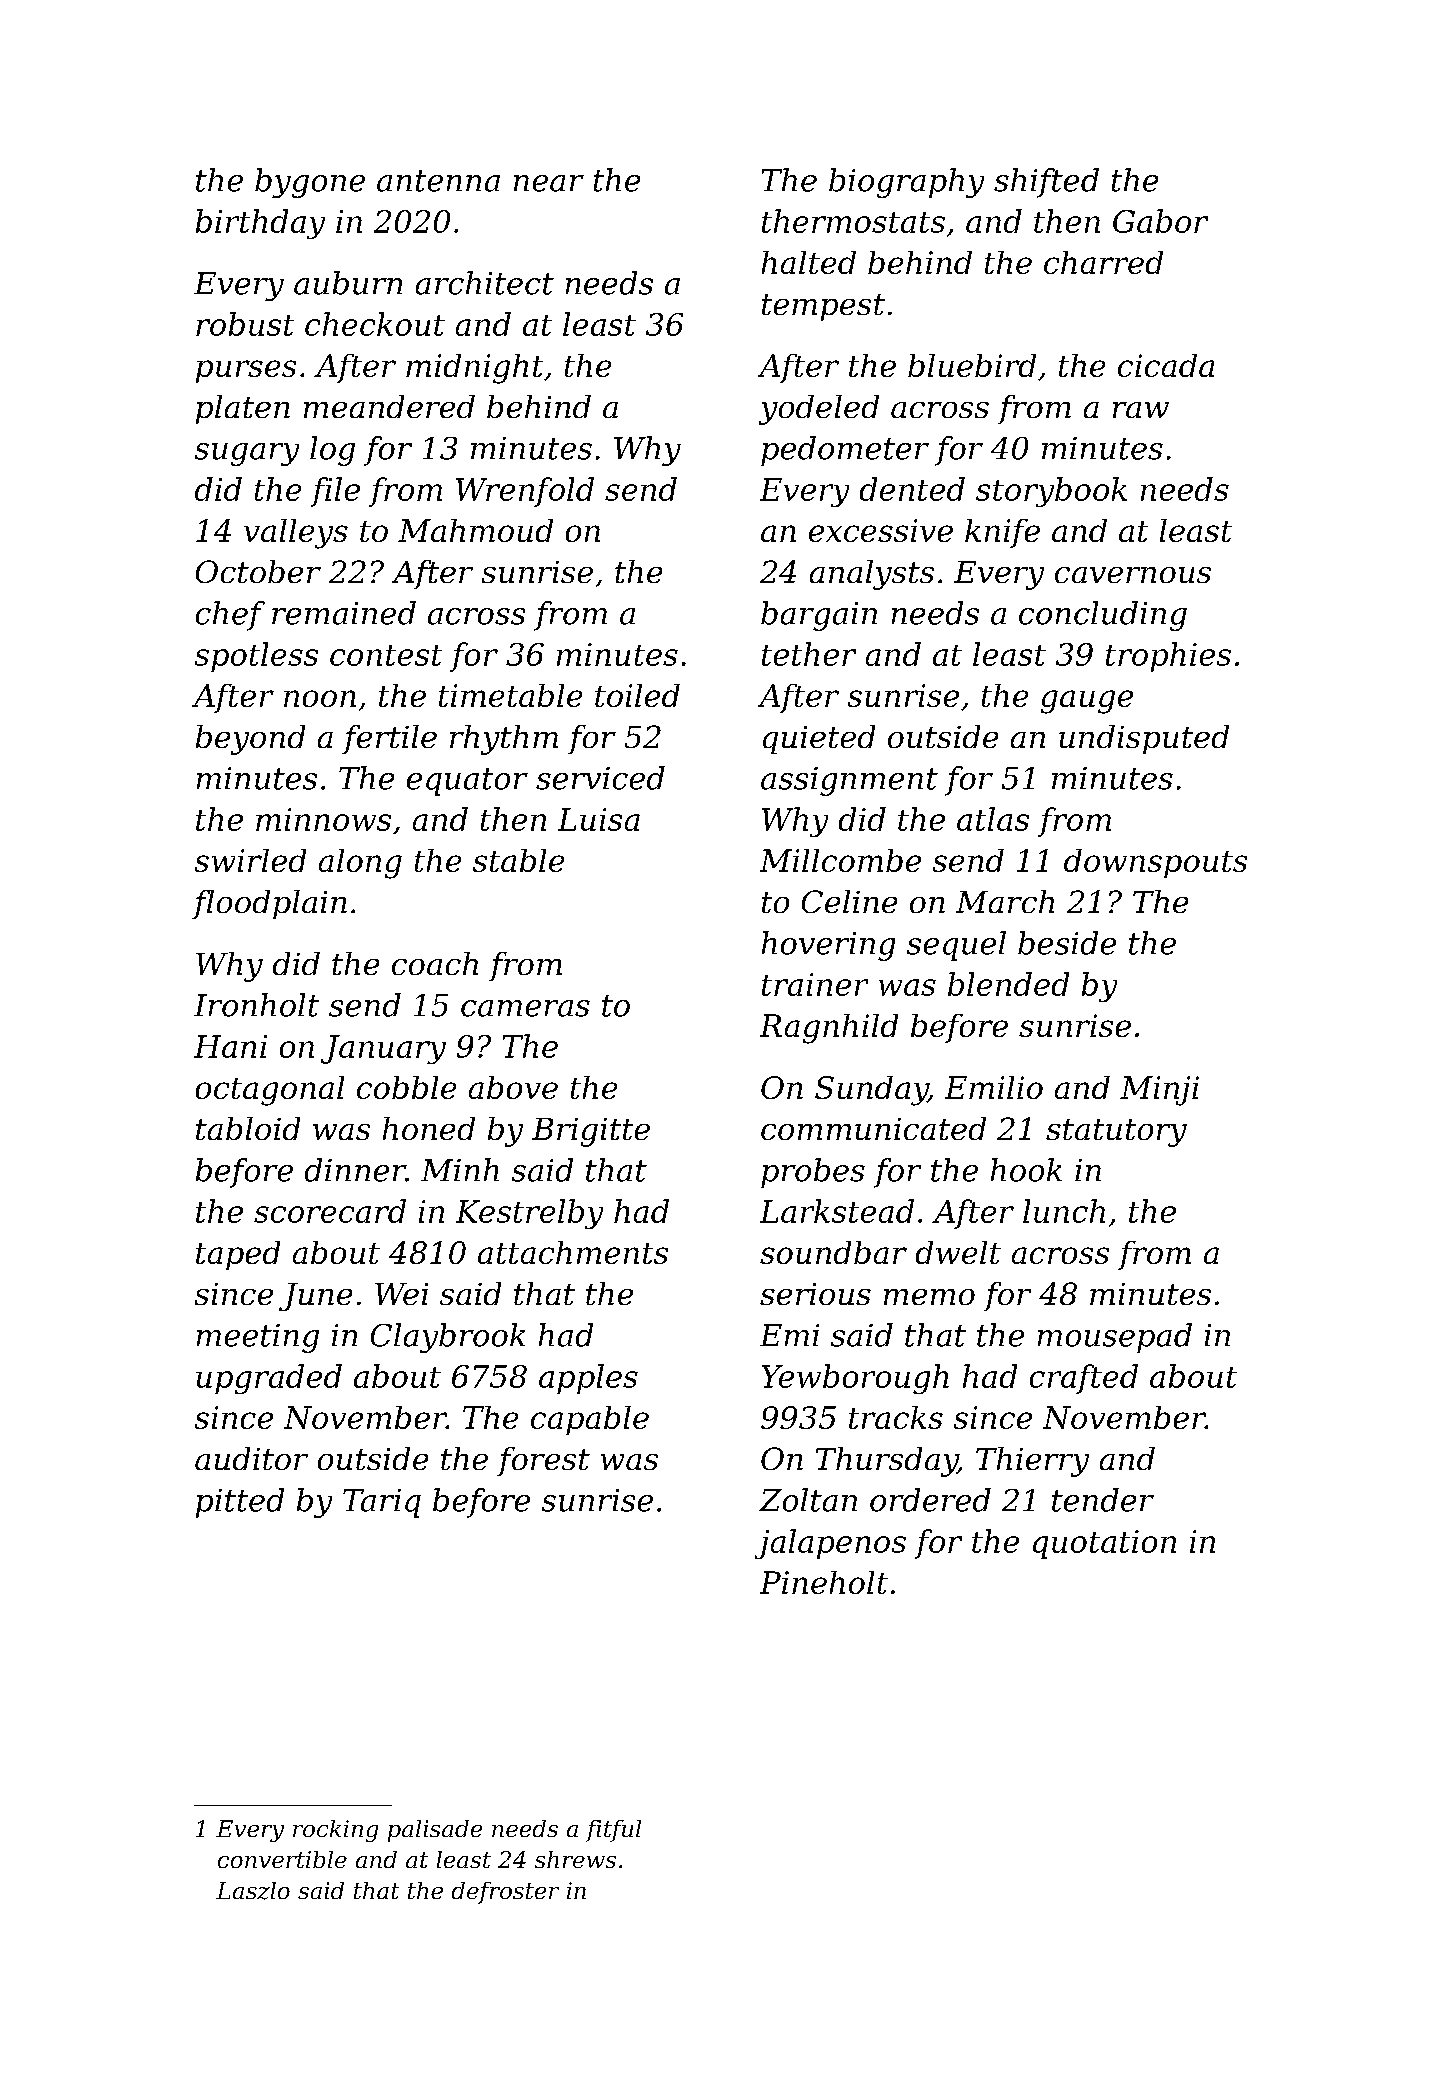  Describe the element at coordinates (819, 739) in the screenshot. I see `quieted` at that location.
